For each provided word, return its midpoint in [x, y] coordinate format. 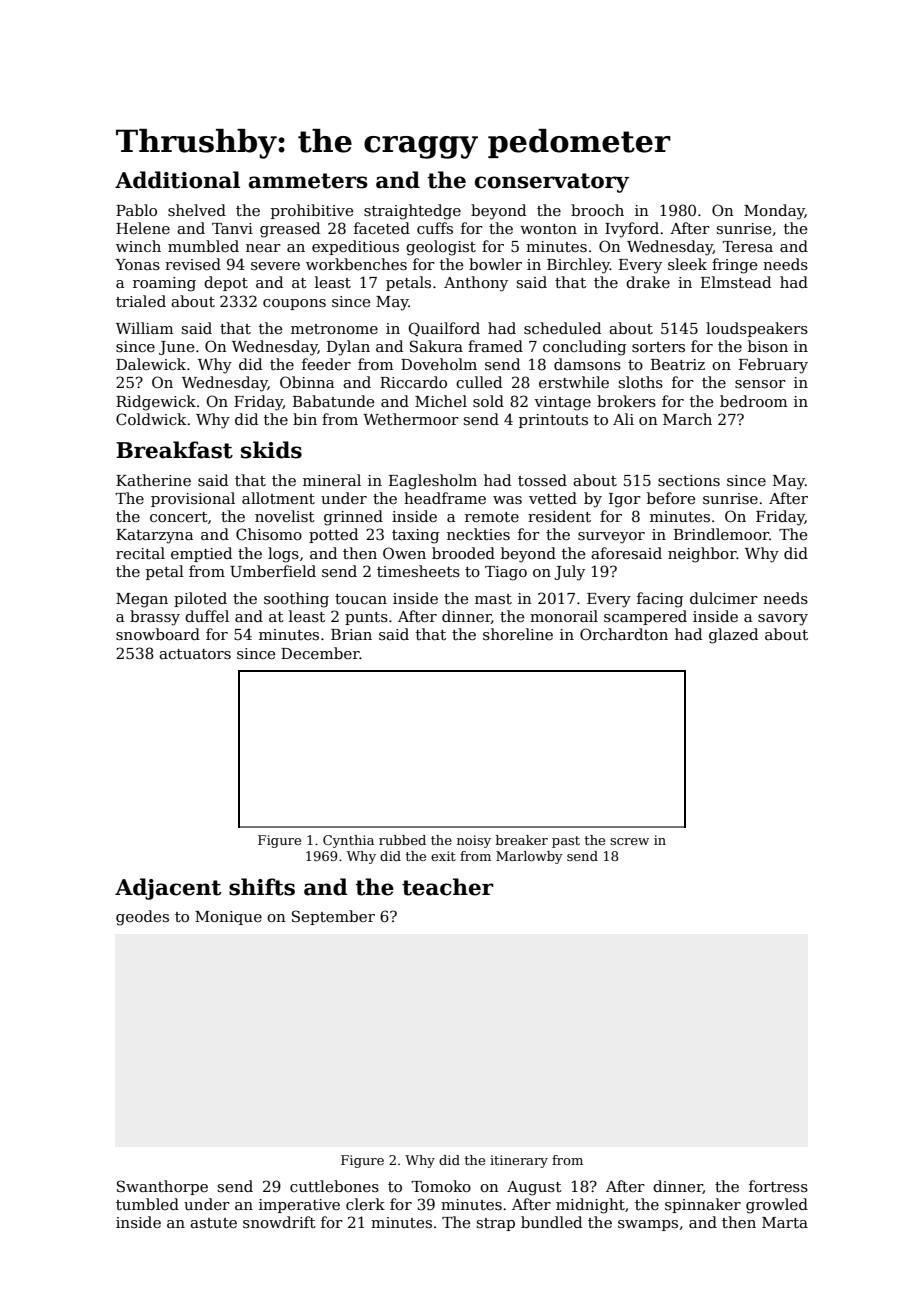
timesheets [418, 571]
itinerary [519, 1161]
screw [629, 841]
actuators [195, 654]
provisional [193, 499]
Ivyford [632, 230]
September [333, 917]
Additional [177, 180]
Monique [228, 918]
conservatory [552, 183]
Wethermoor [411, 419]
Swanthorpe [162, 1187]
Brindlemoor [721, 534]
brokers [626, 401]
